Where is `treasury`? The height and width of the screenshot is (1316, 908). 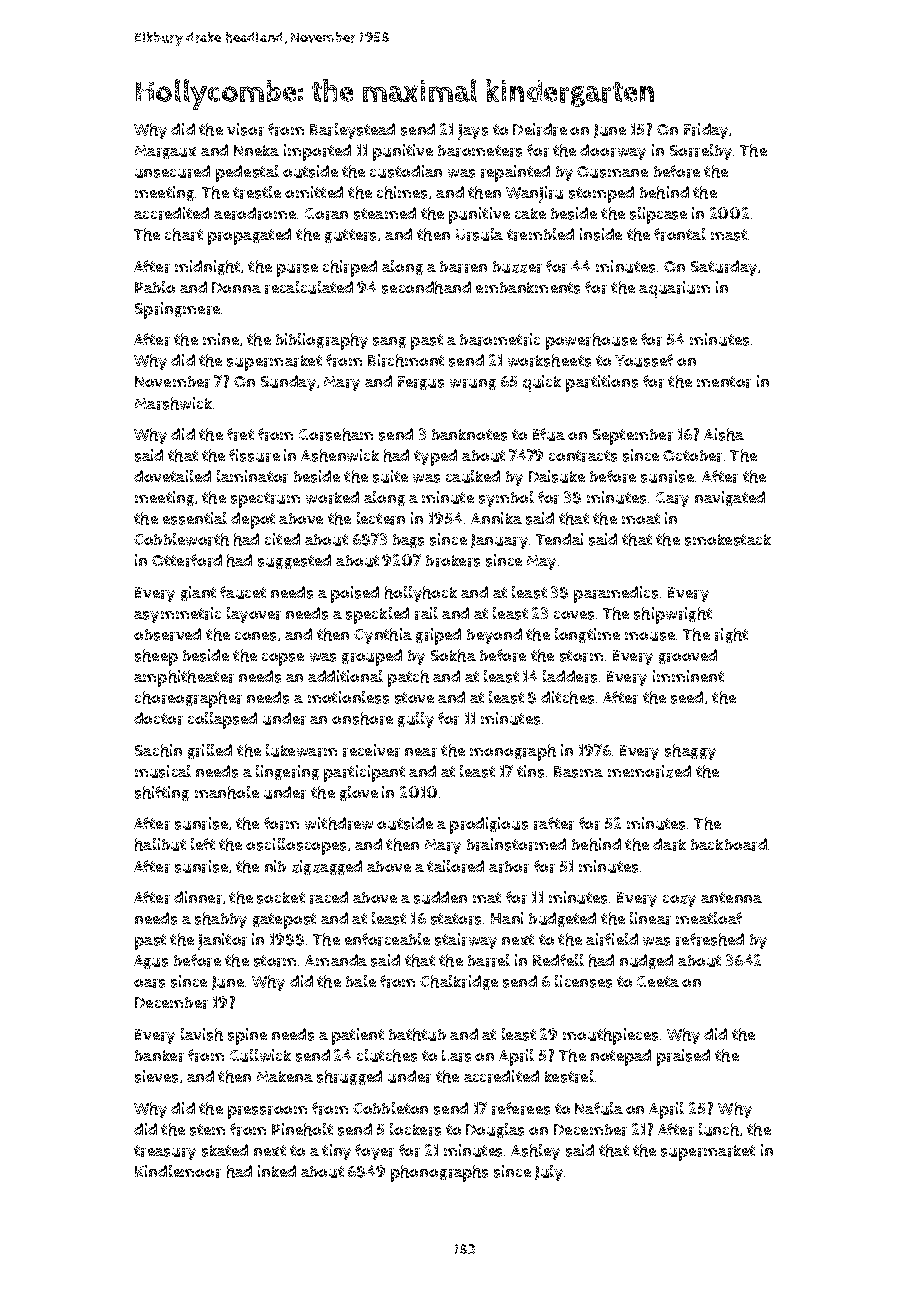 treasury is located at coordinates (165, 1152).
